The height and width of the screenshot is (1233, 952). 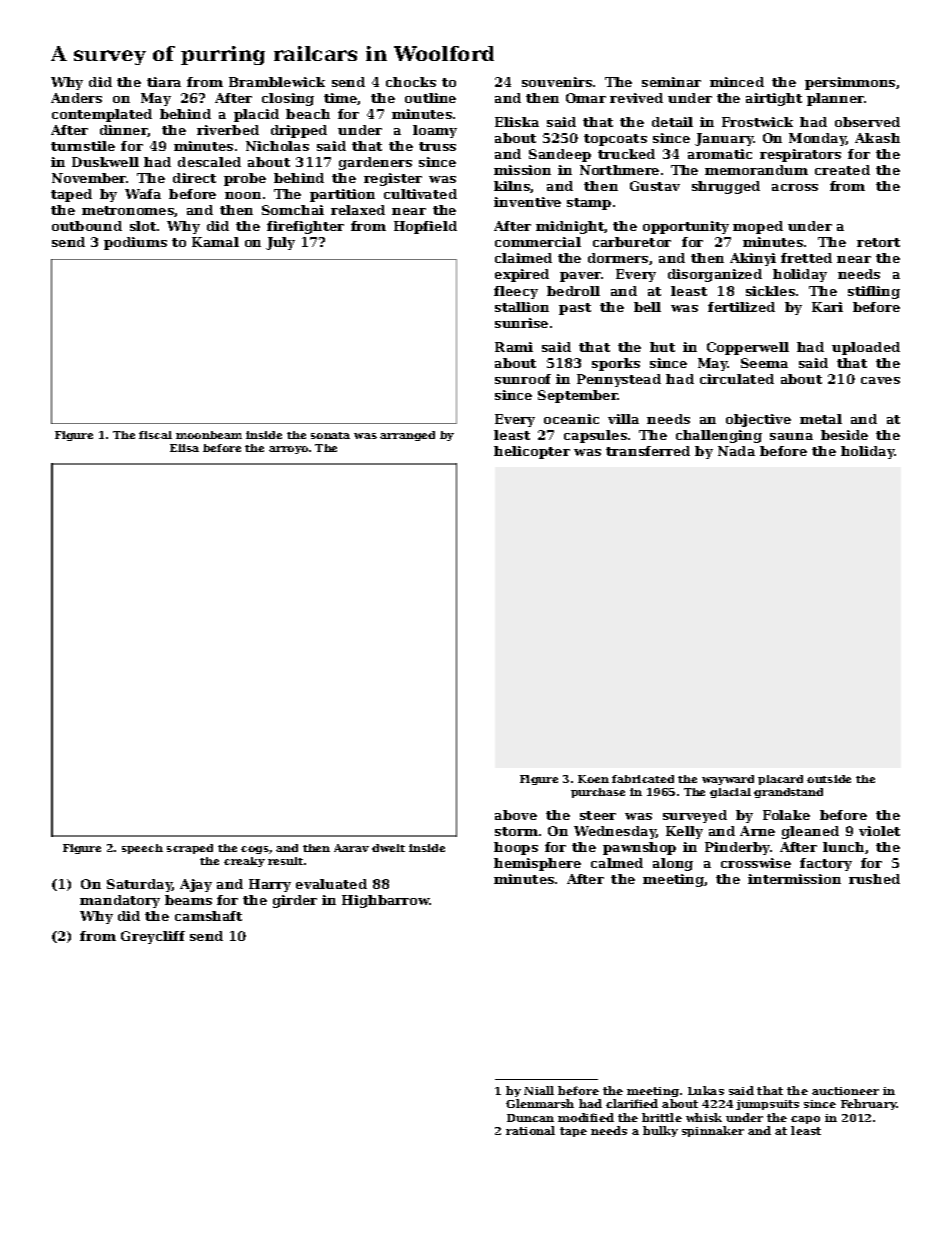 What do you see at coordinates (255, 850) in the screenshot?
I see `cogs` at bounding box center [255, 850].
